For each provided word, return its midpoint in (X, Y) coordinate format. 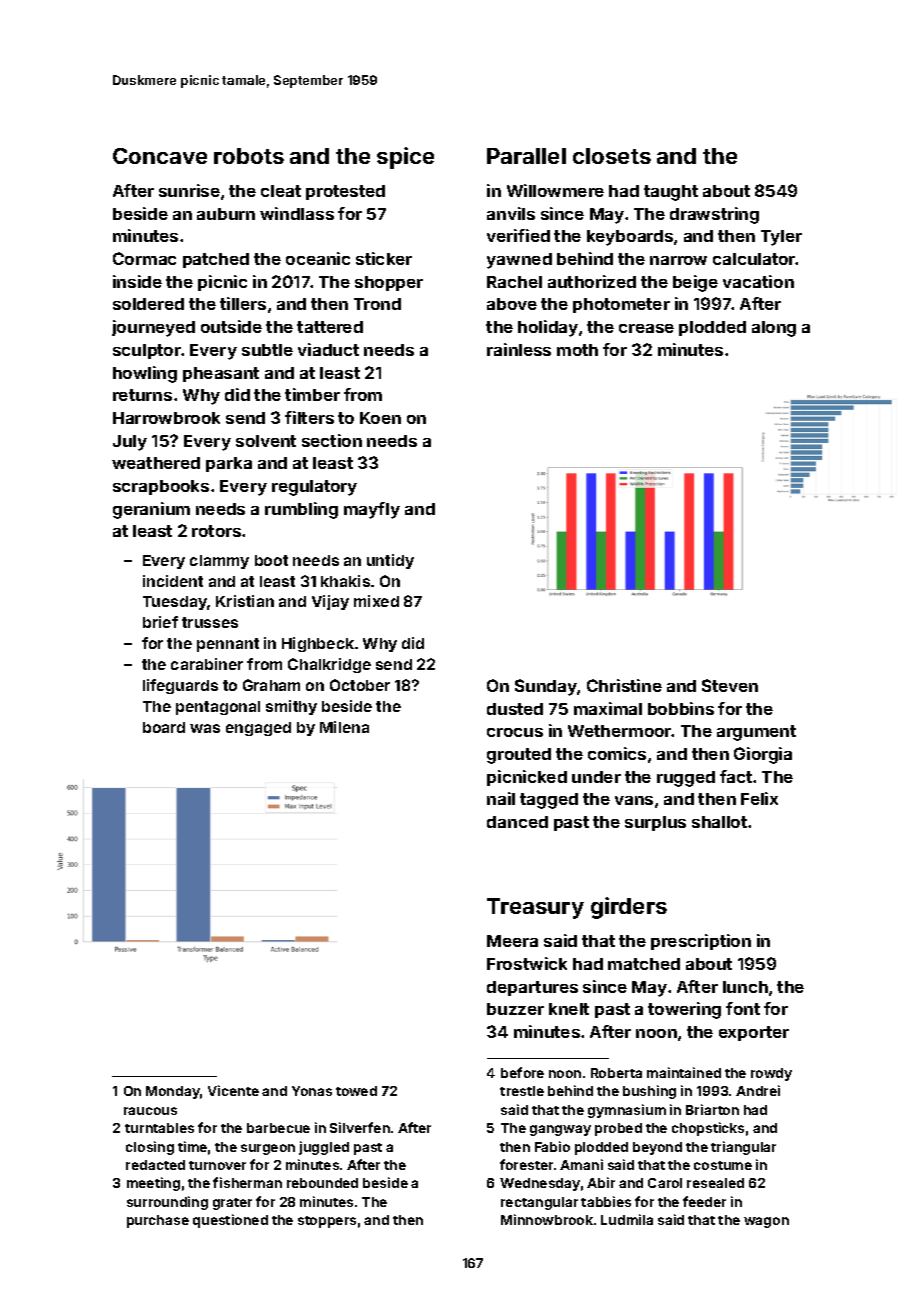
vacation (758, 281)
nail (501, 798)
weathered (156, 463)
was (205, 728)
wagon (766, 1222)
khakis (345, 581)
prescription (701, 942)
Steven (730, 685)
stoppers (327, 1222)
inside (137, 281)
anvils (511, 213)
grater (232, 1204)
